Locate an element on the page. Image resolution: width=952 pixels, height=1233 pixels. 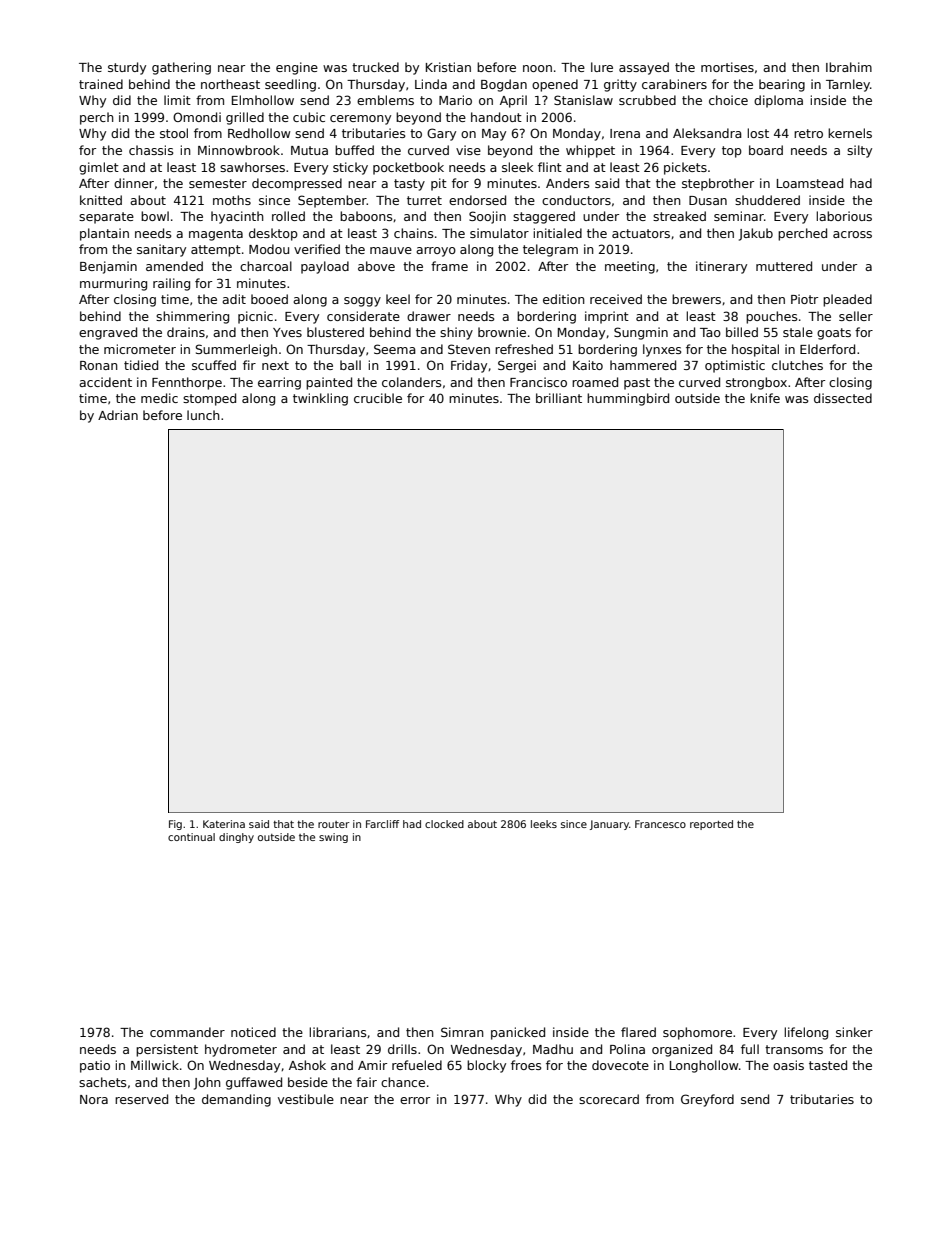
Omondi is located at coordinates (197, 117).
